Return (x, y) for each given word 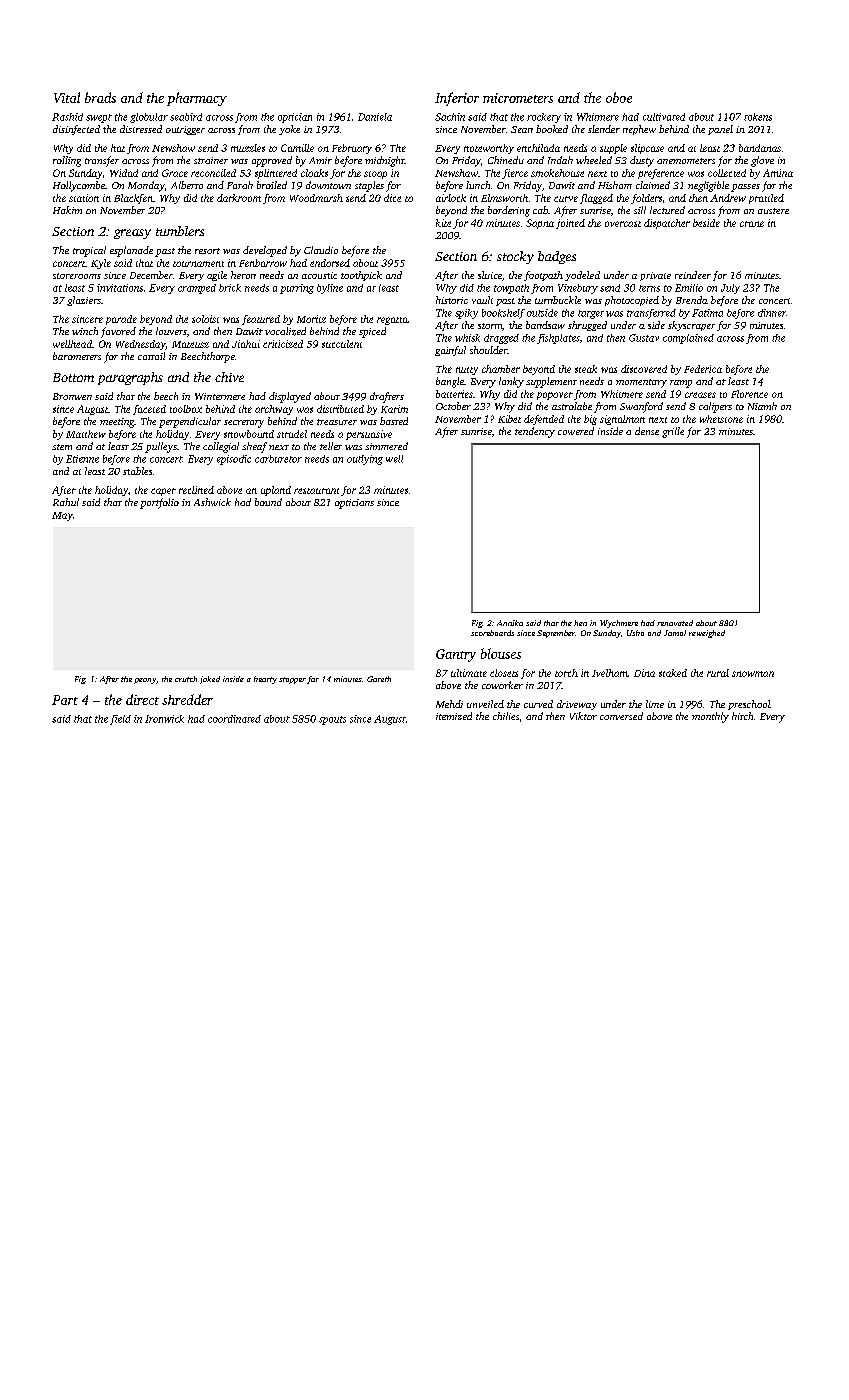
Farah (240, 185)
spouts (332, 720)
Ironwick (164, 719)
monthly (710, 717)
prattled (766, 199)
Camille (297, 148)
